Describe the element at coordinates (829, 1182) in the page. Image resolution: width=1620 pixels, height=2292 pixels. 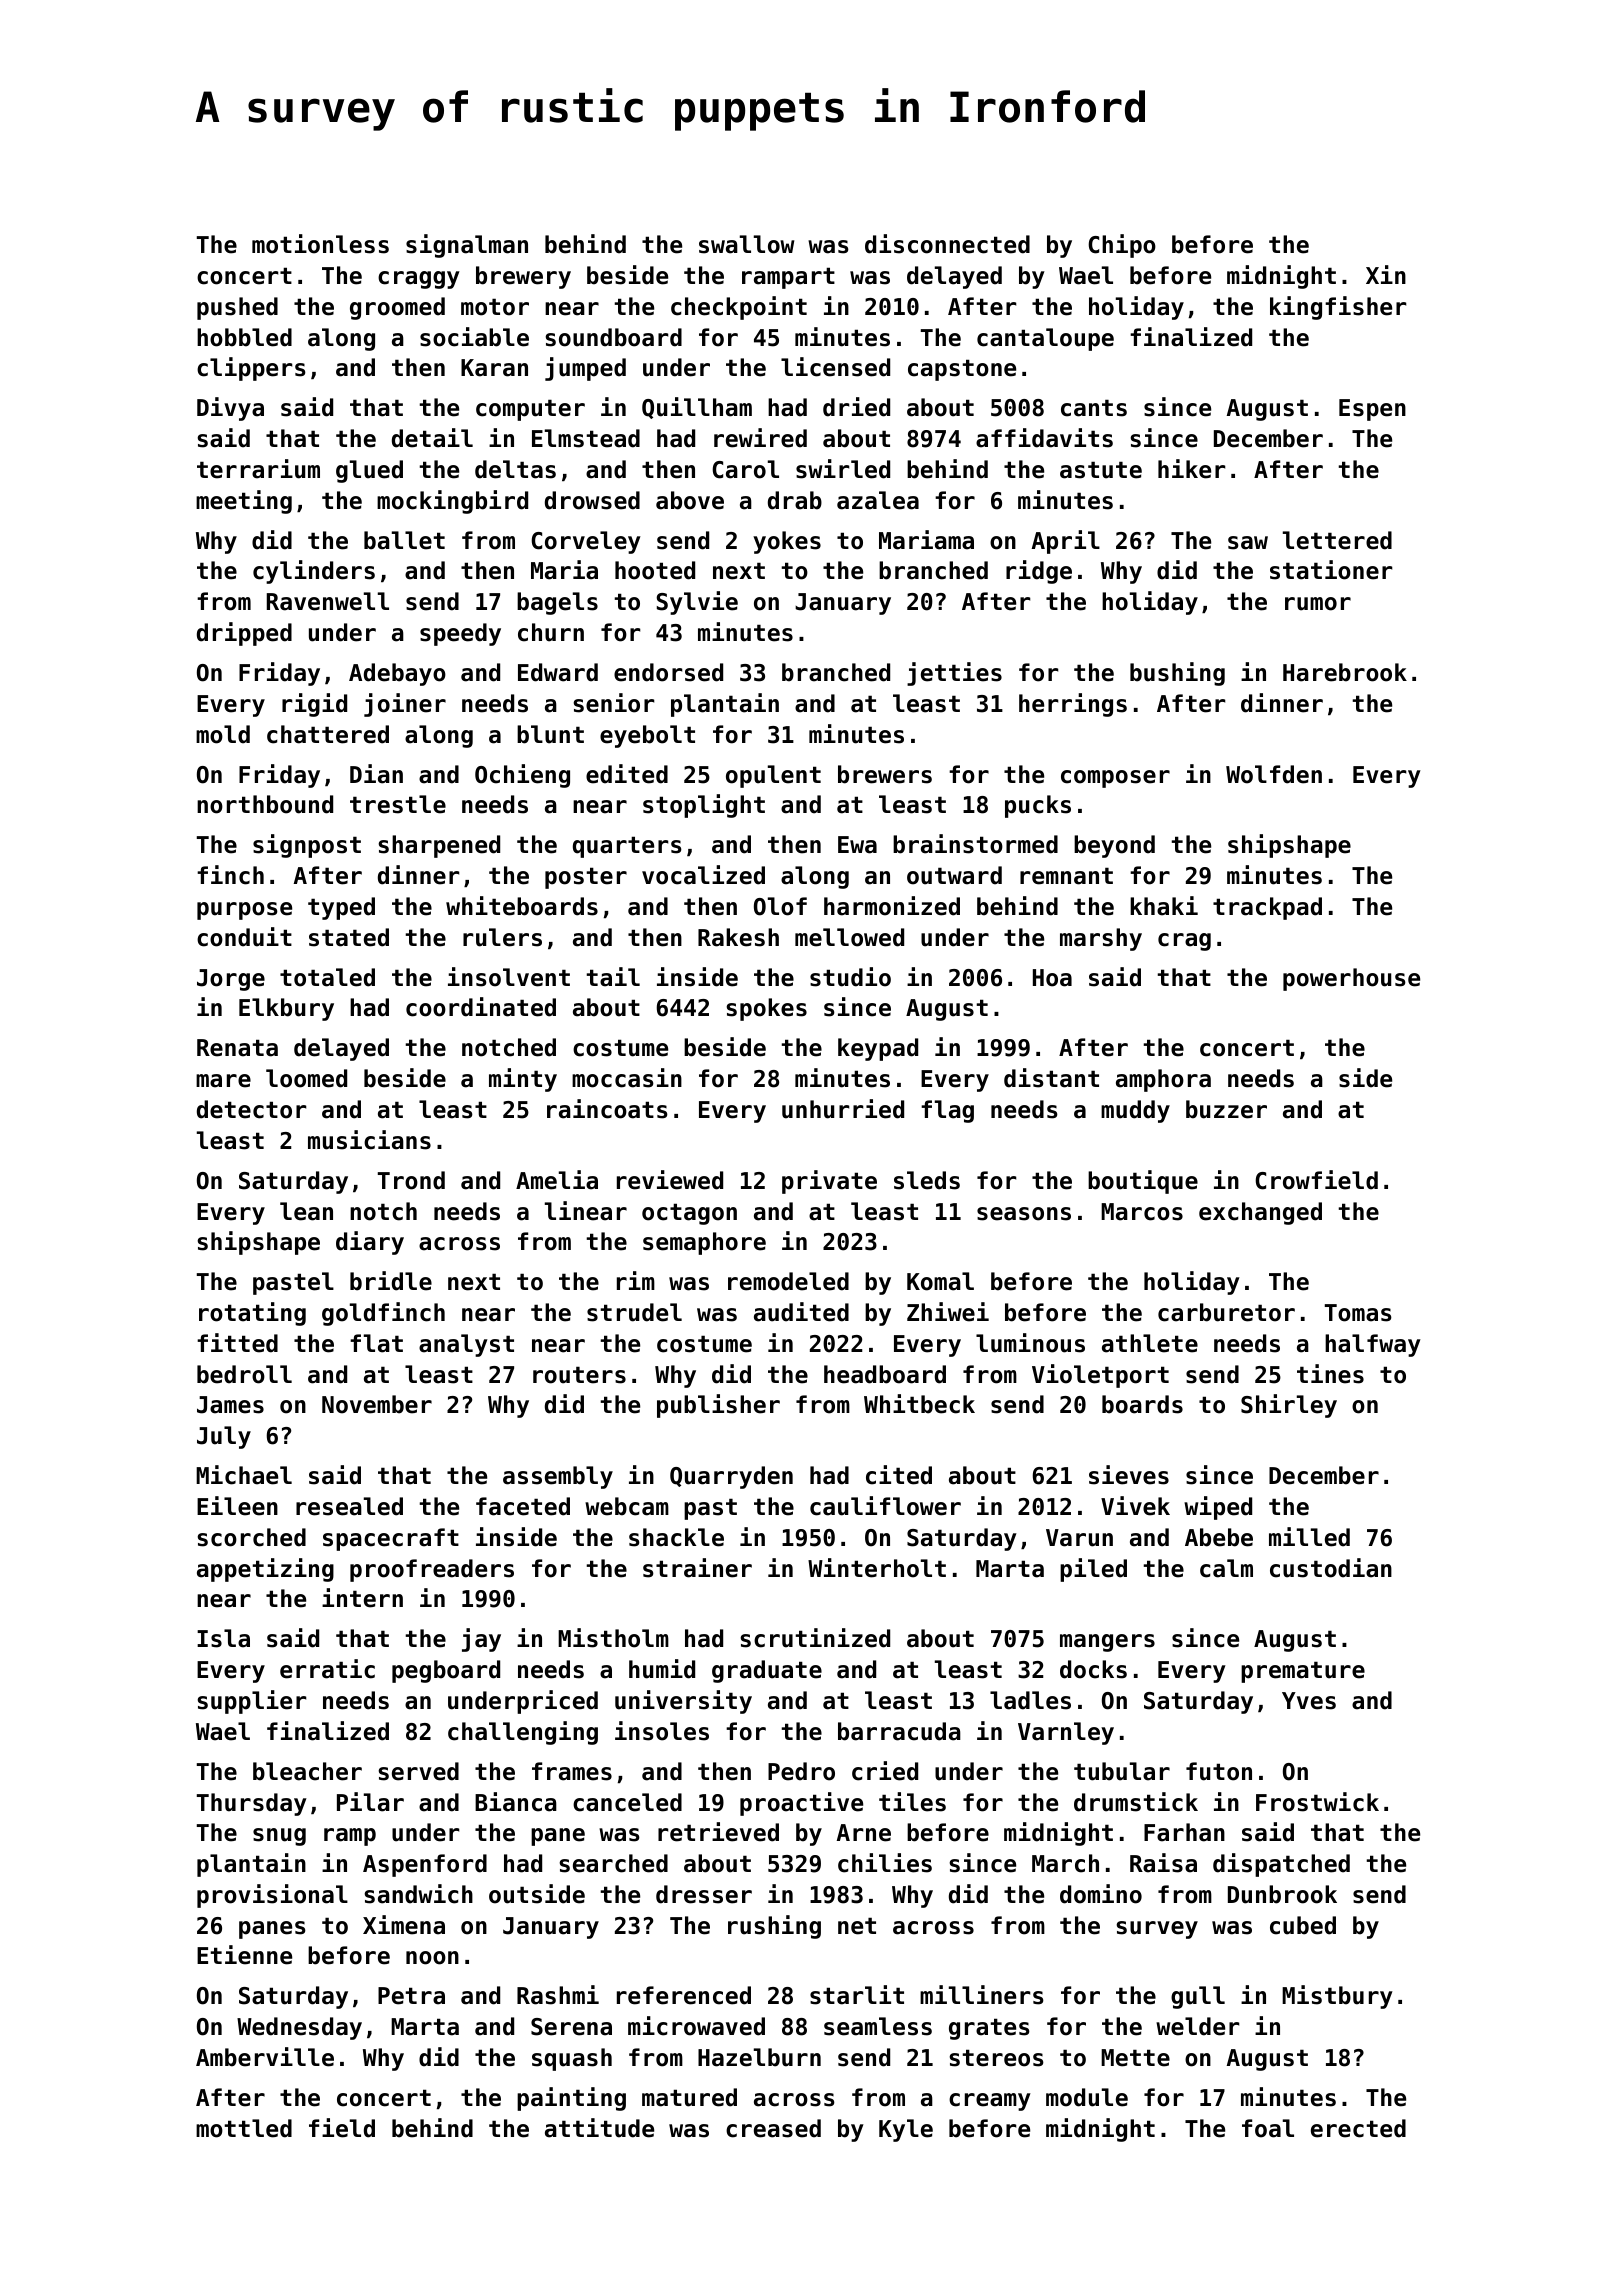
I see `private` at that location.
